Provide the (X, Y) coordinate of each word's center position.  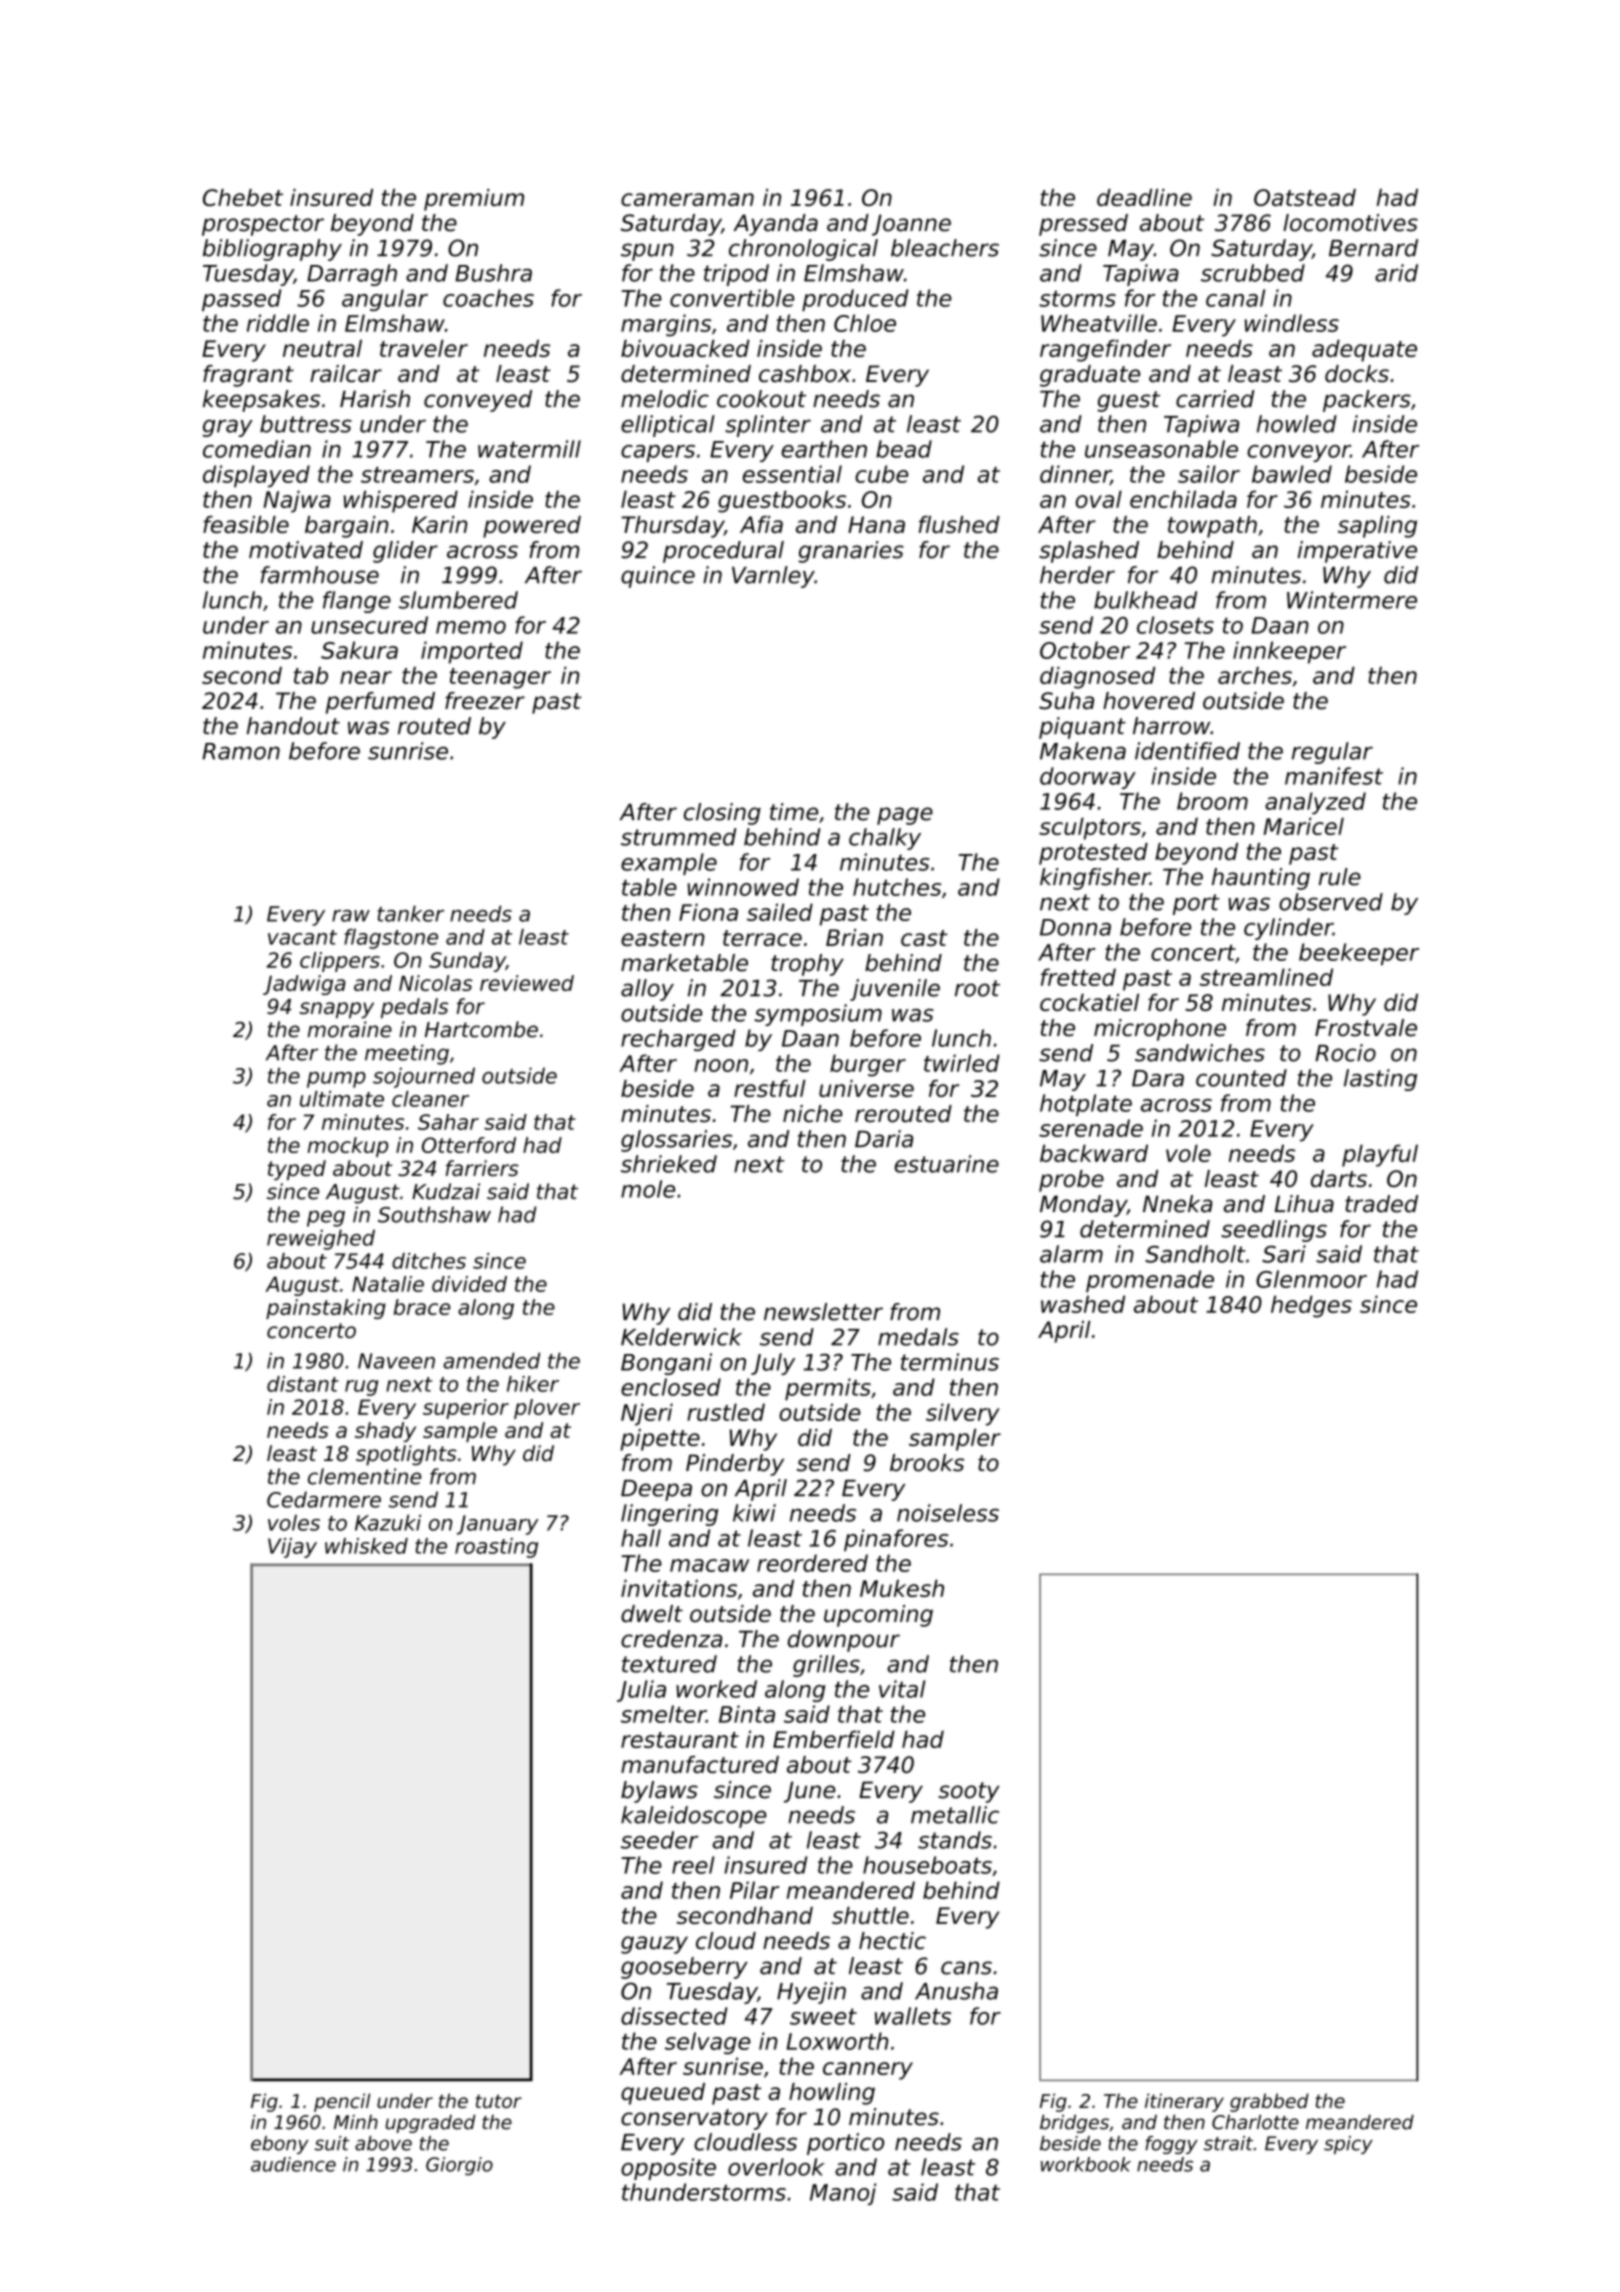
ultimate (342, 1099)
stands (955, 1840)
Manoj (843, 2194)
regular (1332, 753)
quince (658, 577)
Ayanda (775, 225)
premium (474, 200)
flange (357, 602)
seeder (659, 1840)
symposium (818, 1015)
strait (1228, 2143)
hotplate (1086, 1105)
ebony (280, 2145)
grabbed (1269, 2102)
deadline (1144, 197)
